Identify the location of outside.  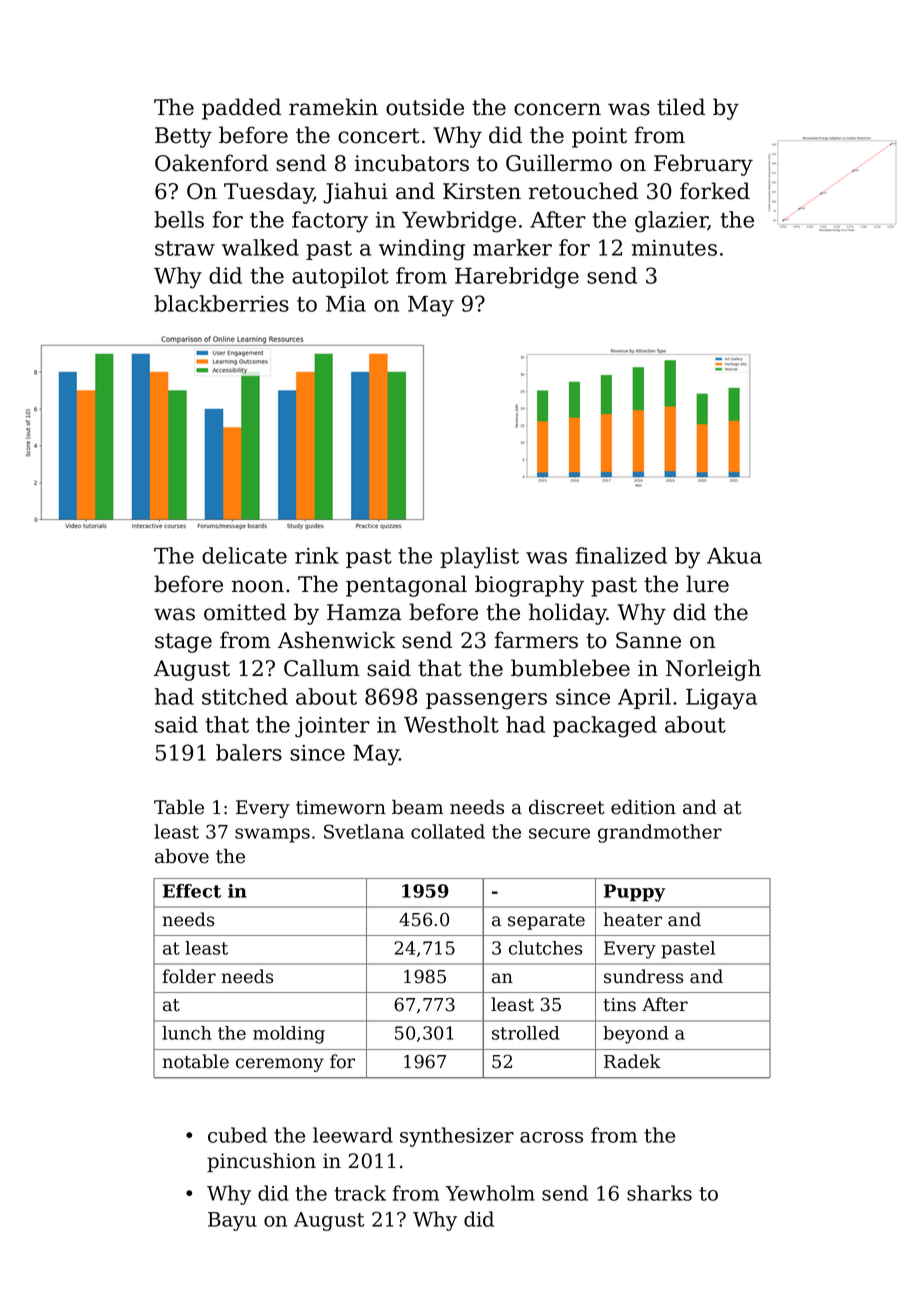
(425, 107).
